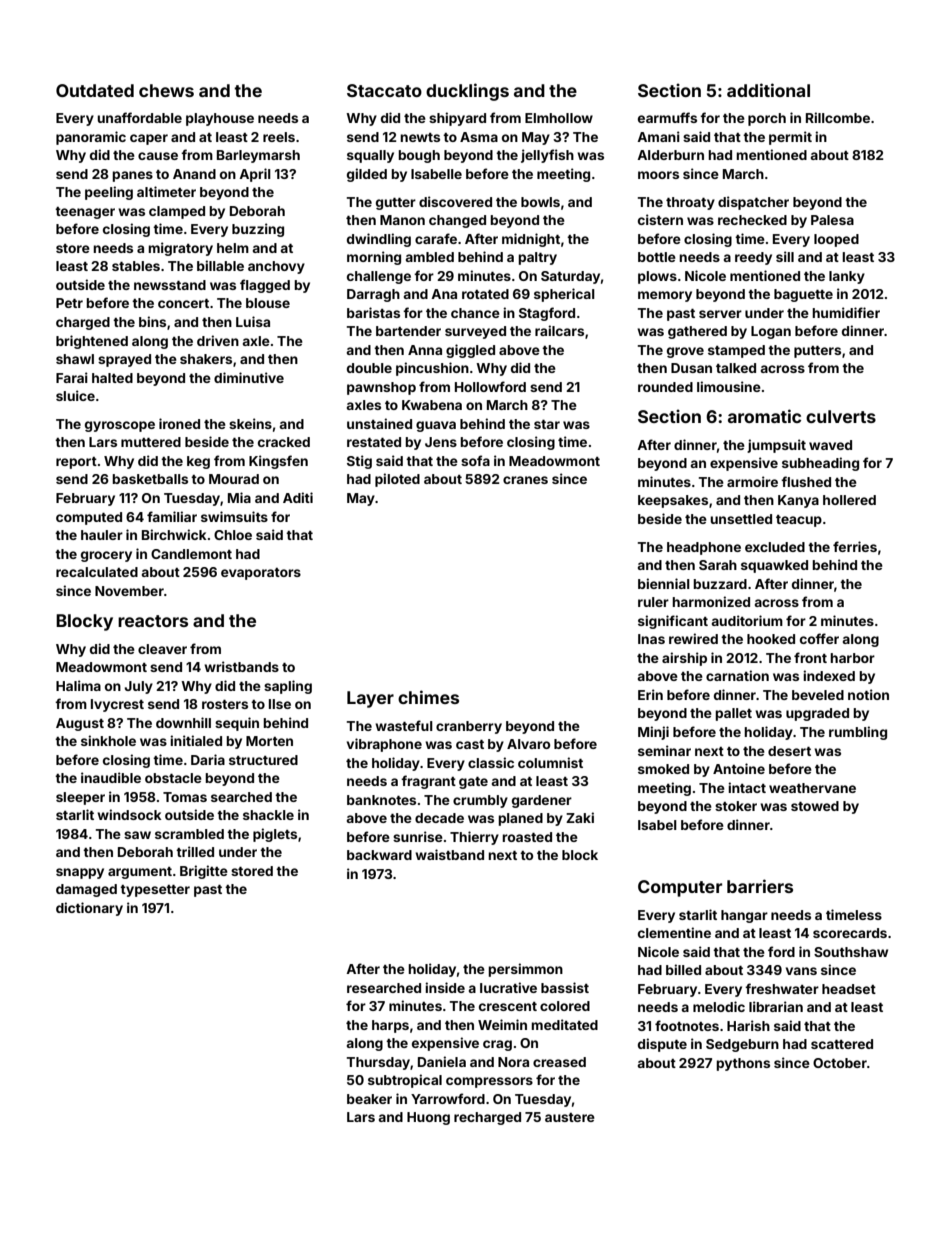  What do you see at coordinates (817, 714) in the document?
I see `upgraded` at bounding box center [817, 714].
